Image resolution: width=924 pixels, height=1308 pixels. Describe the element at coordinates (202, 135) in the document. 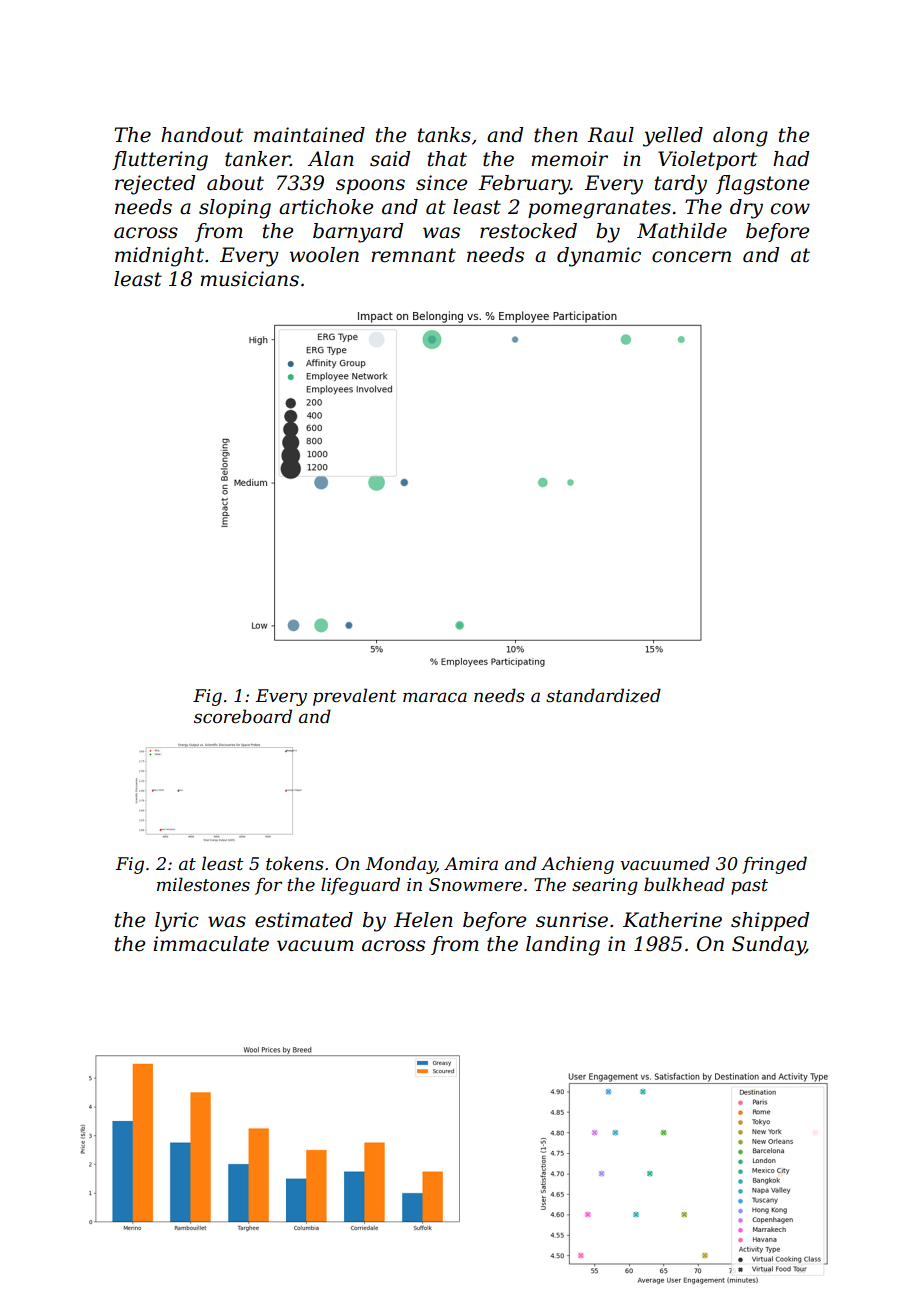

I see `handout` at that location.
